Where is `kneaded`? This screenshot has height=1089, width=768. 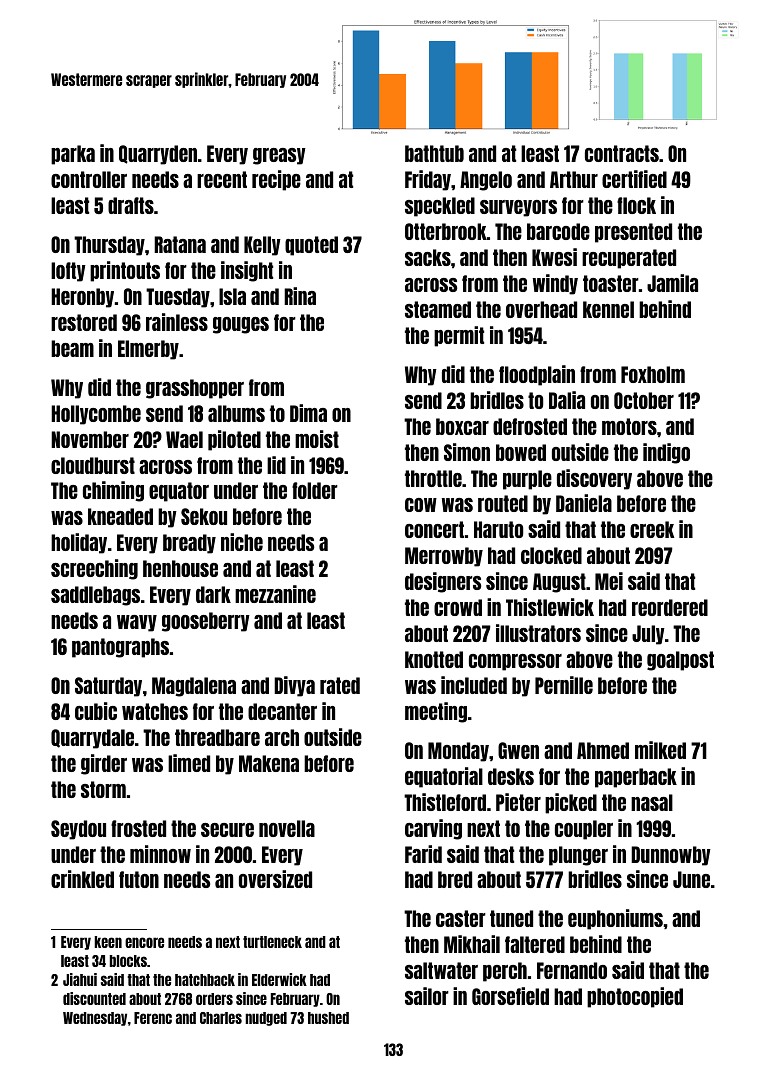 kneaded is located at coordinates (120, 516).
